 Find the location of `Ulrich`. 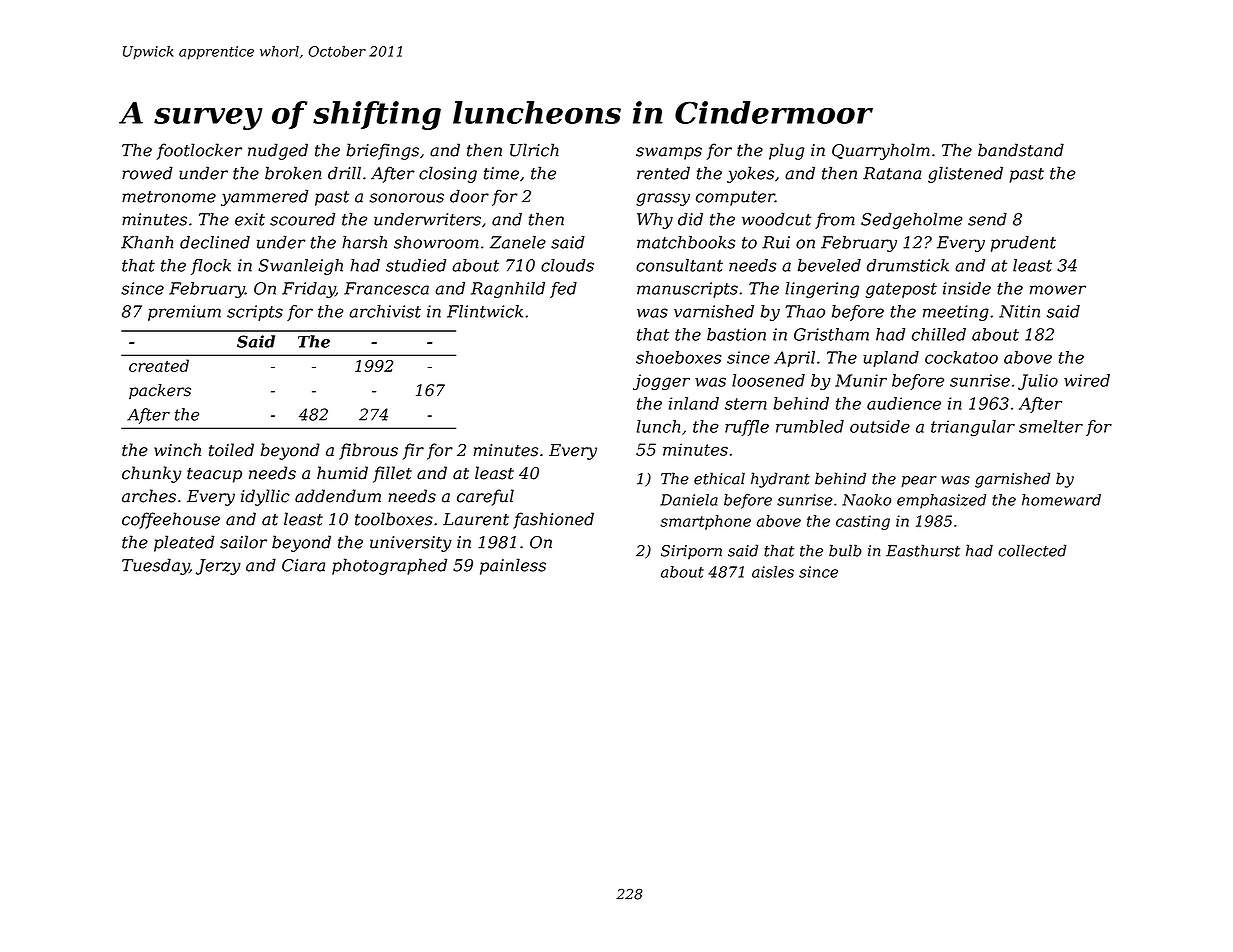

Ulrich is located at coordinates (534, 150).
